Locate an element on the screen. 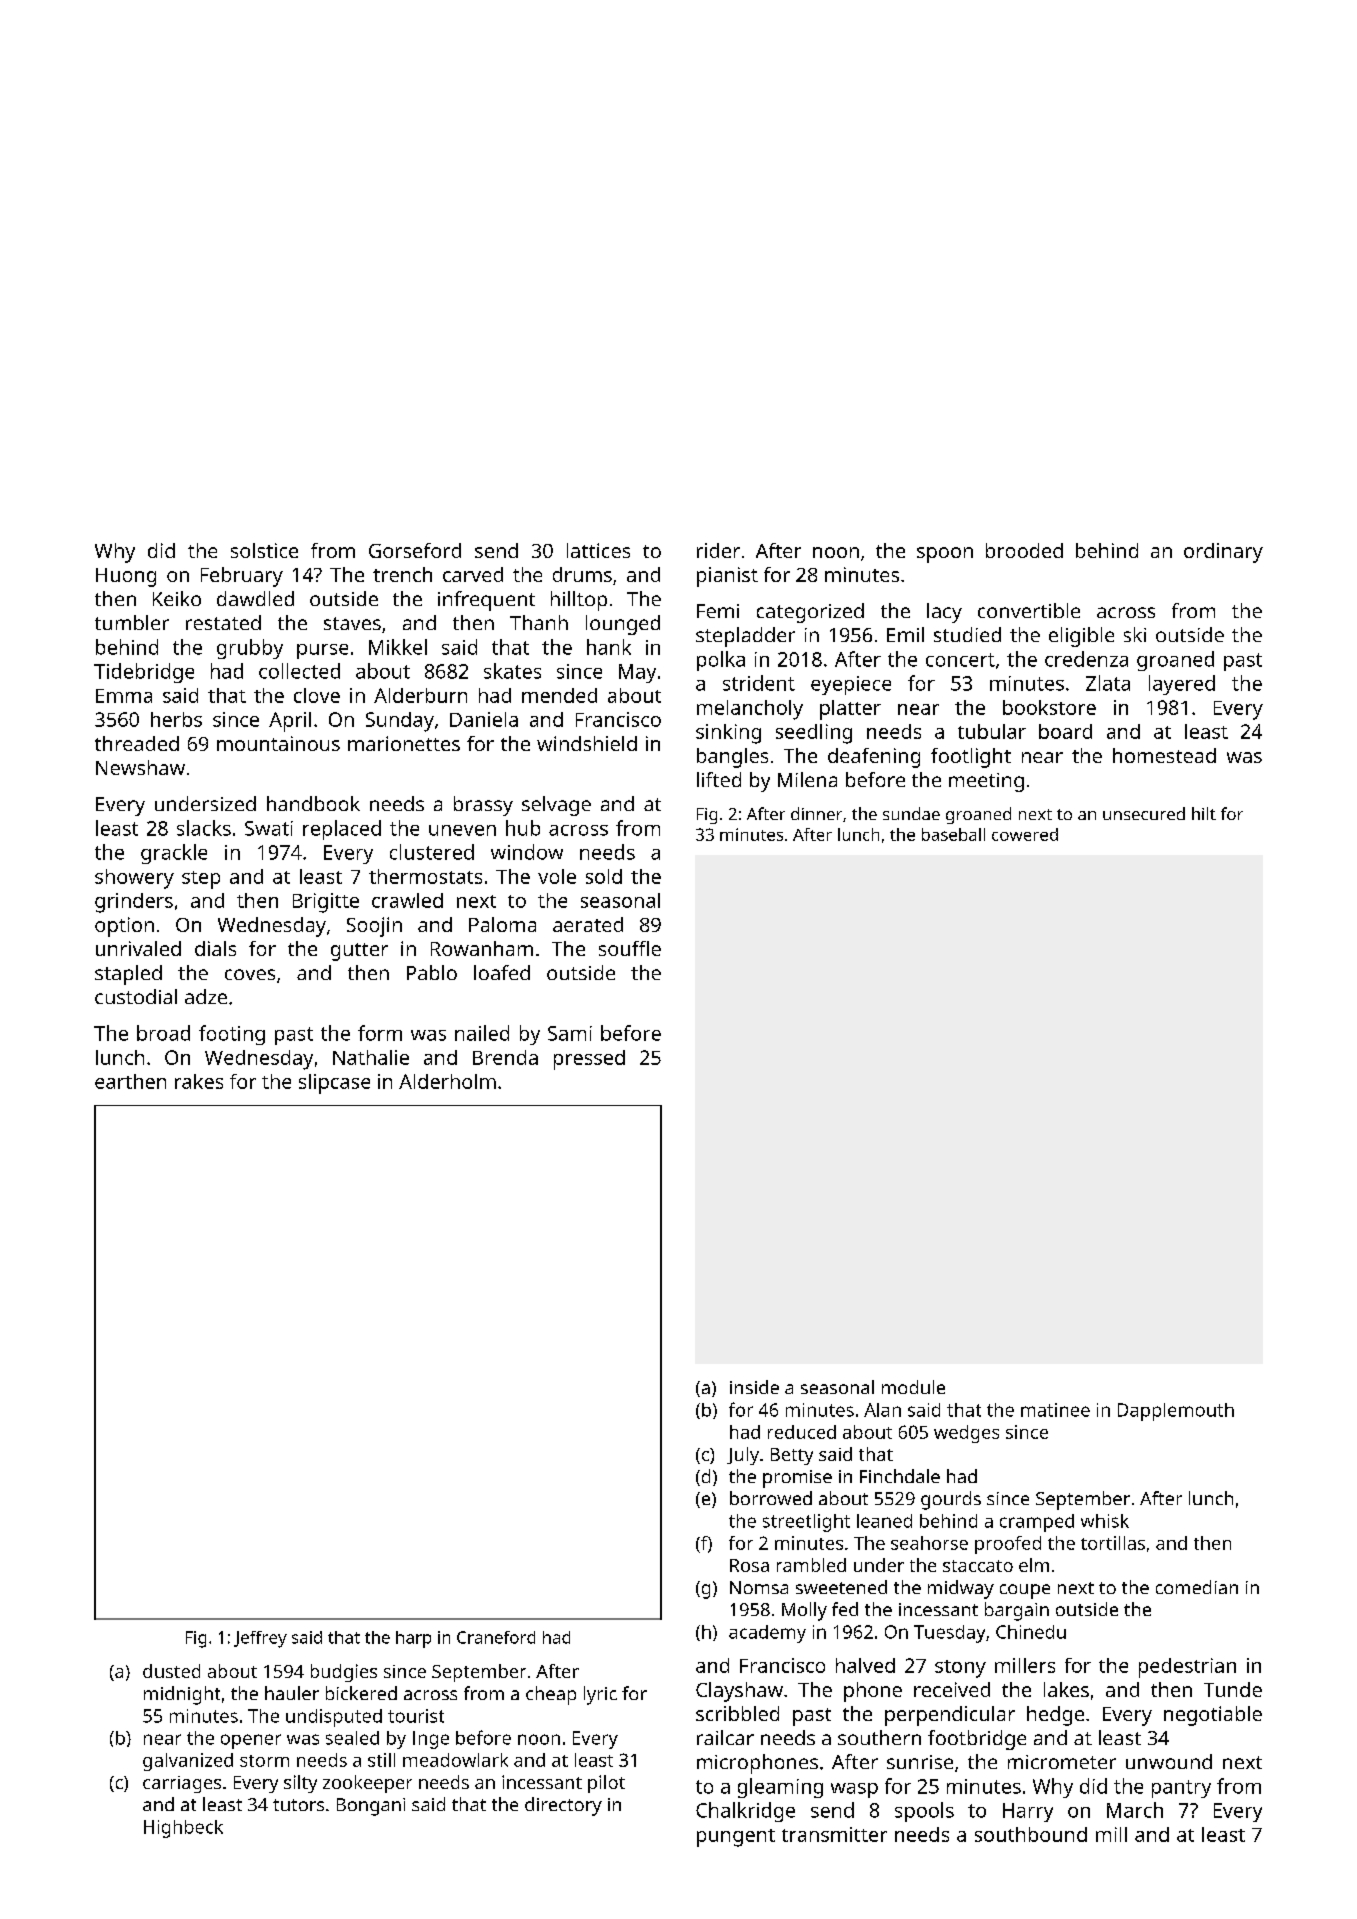 The width and height of the screenshot is (1357, 1919). brassy is located at coordinates (483, 806).
